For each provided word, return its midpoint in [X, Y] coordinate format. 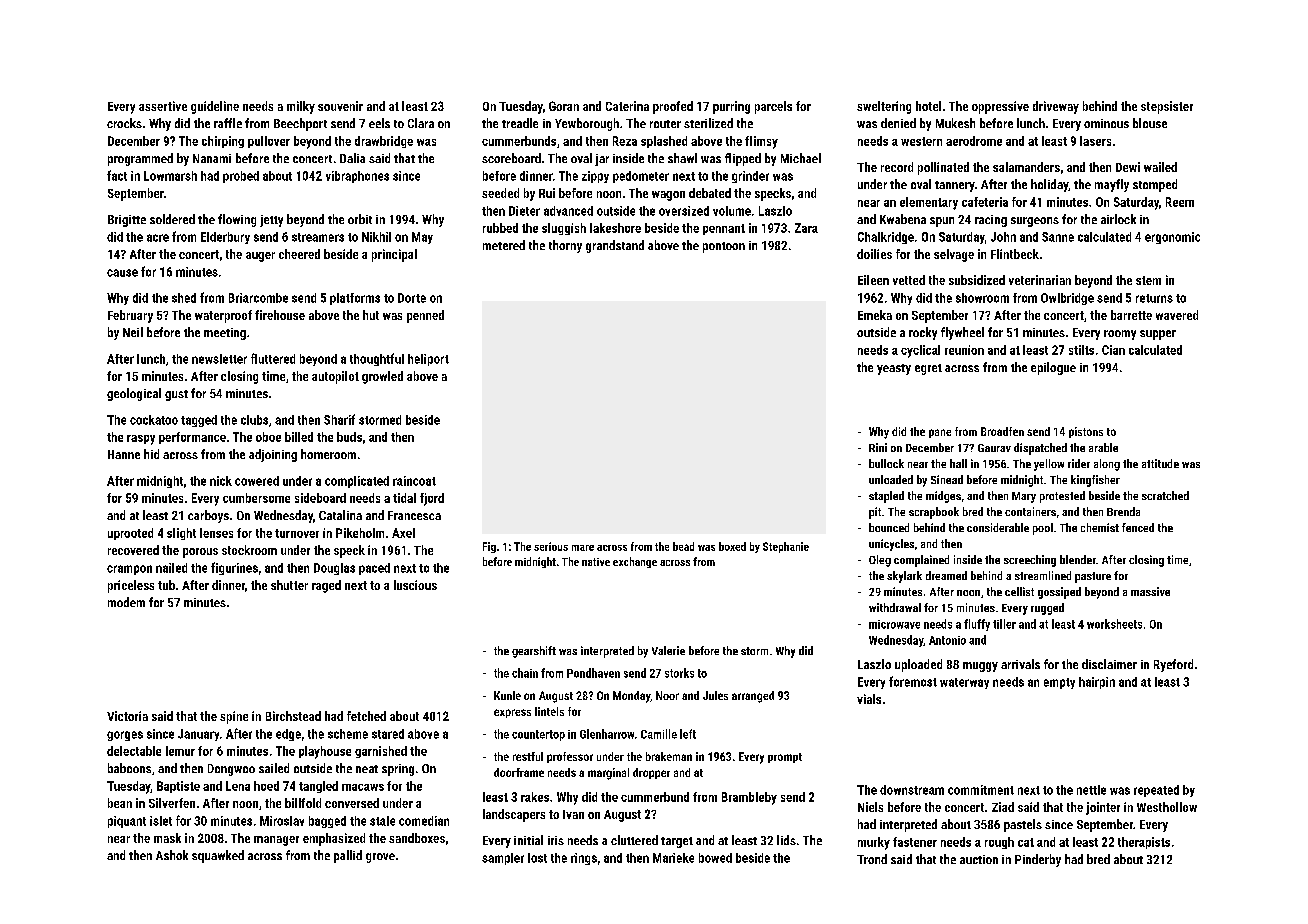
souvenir [340, 106]
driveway [1056, 107]
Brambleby [749, 798]
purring [731, 107]
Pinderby [1038, 860]
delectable [134, 751]
